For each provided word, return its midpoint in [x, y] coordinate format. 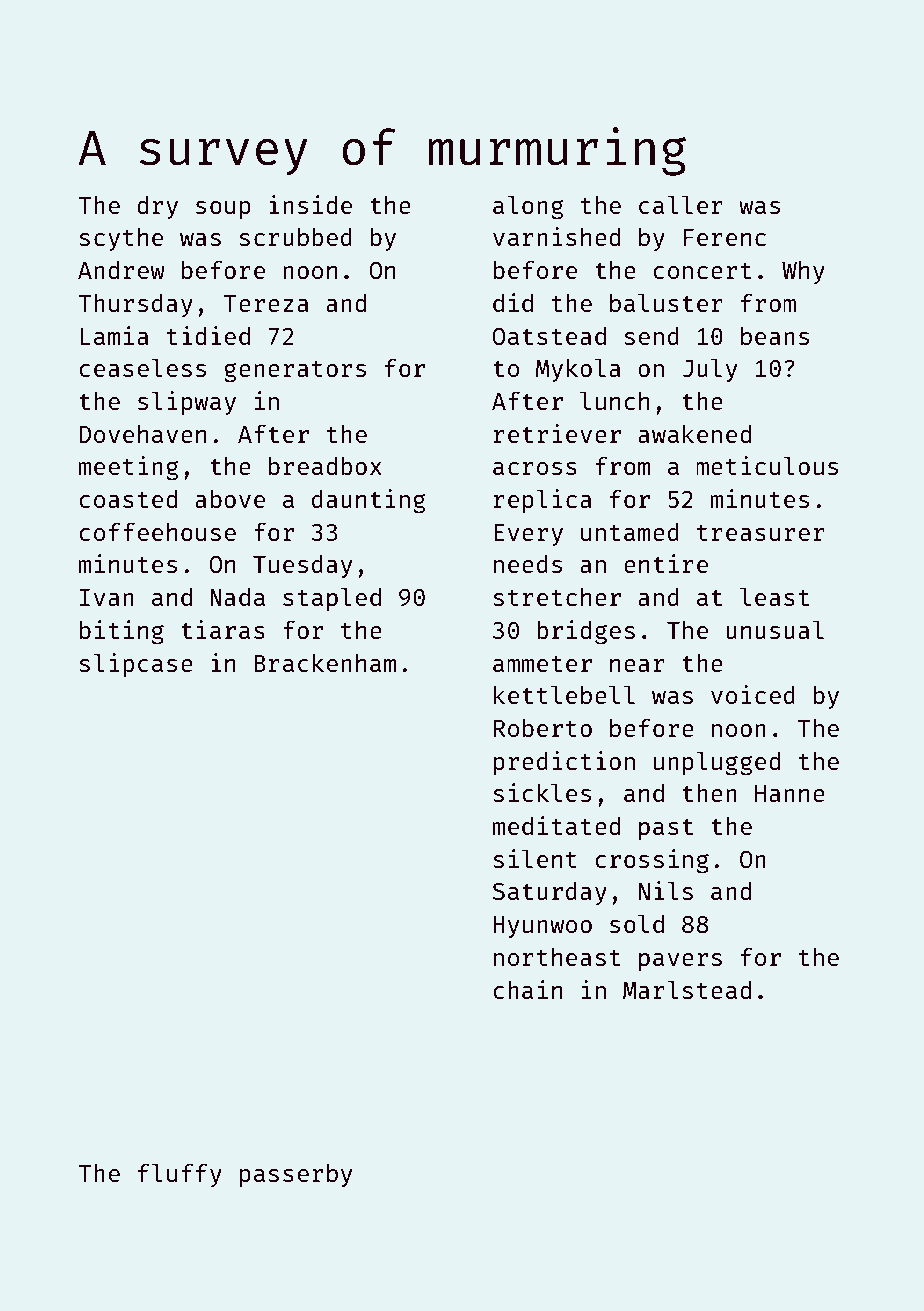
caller [681, 204]
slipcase [136, 665]
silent [535, 858]
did [513, 302]
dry [157, 207]
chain [528, 989]
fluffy [180, 1175]
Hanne [790, 793]
